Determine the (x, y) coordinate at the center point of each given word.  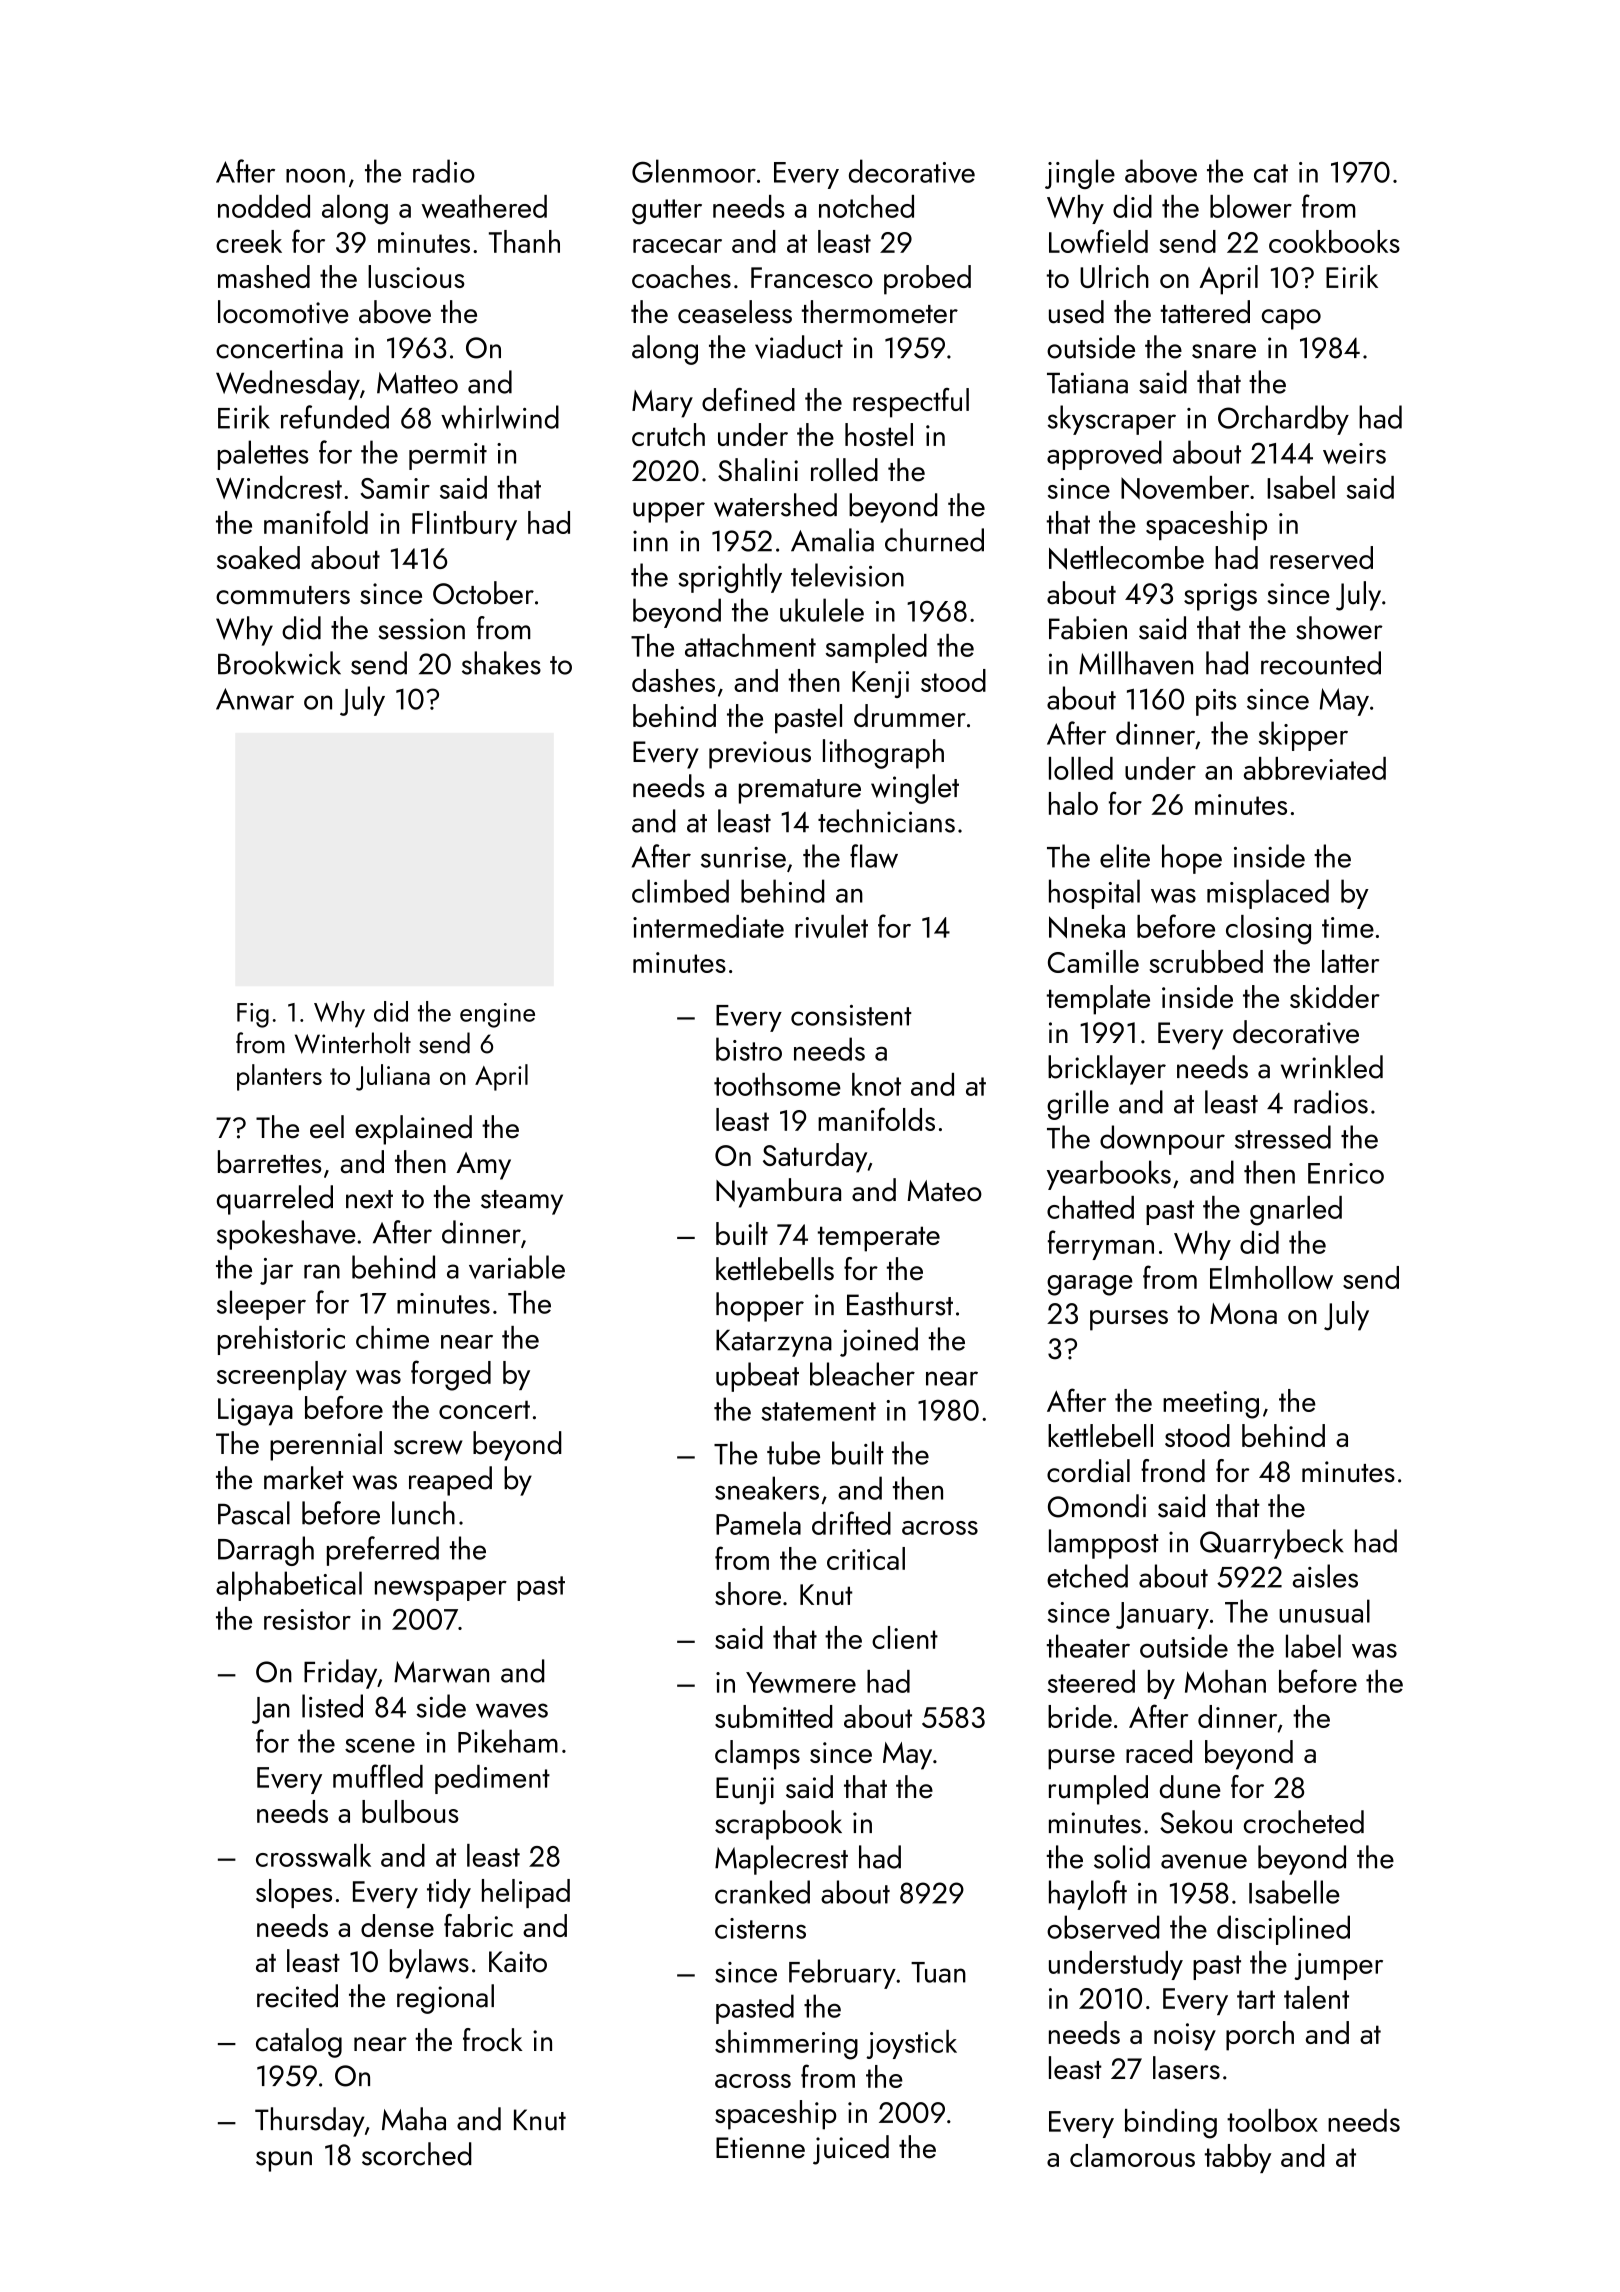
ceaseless (735, 312)
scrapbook (778, 1825)
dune (1190, 1787)
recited (297, 1996)
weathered (484, 206)
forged (451, 1375)
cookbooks (1334, 241)
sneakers (767, 1488)
